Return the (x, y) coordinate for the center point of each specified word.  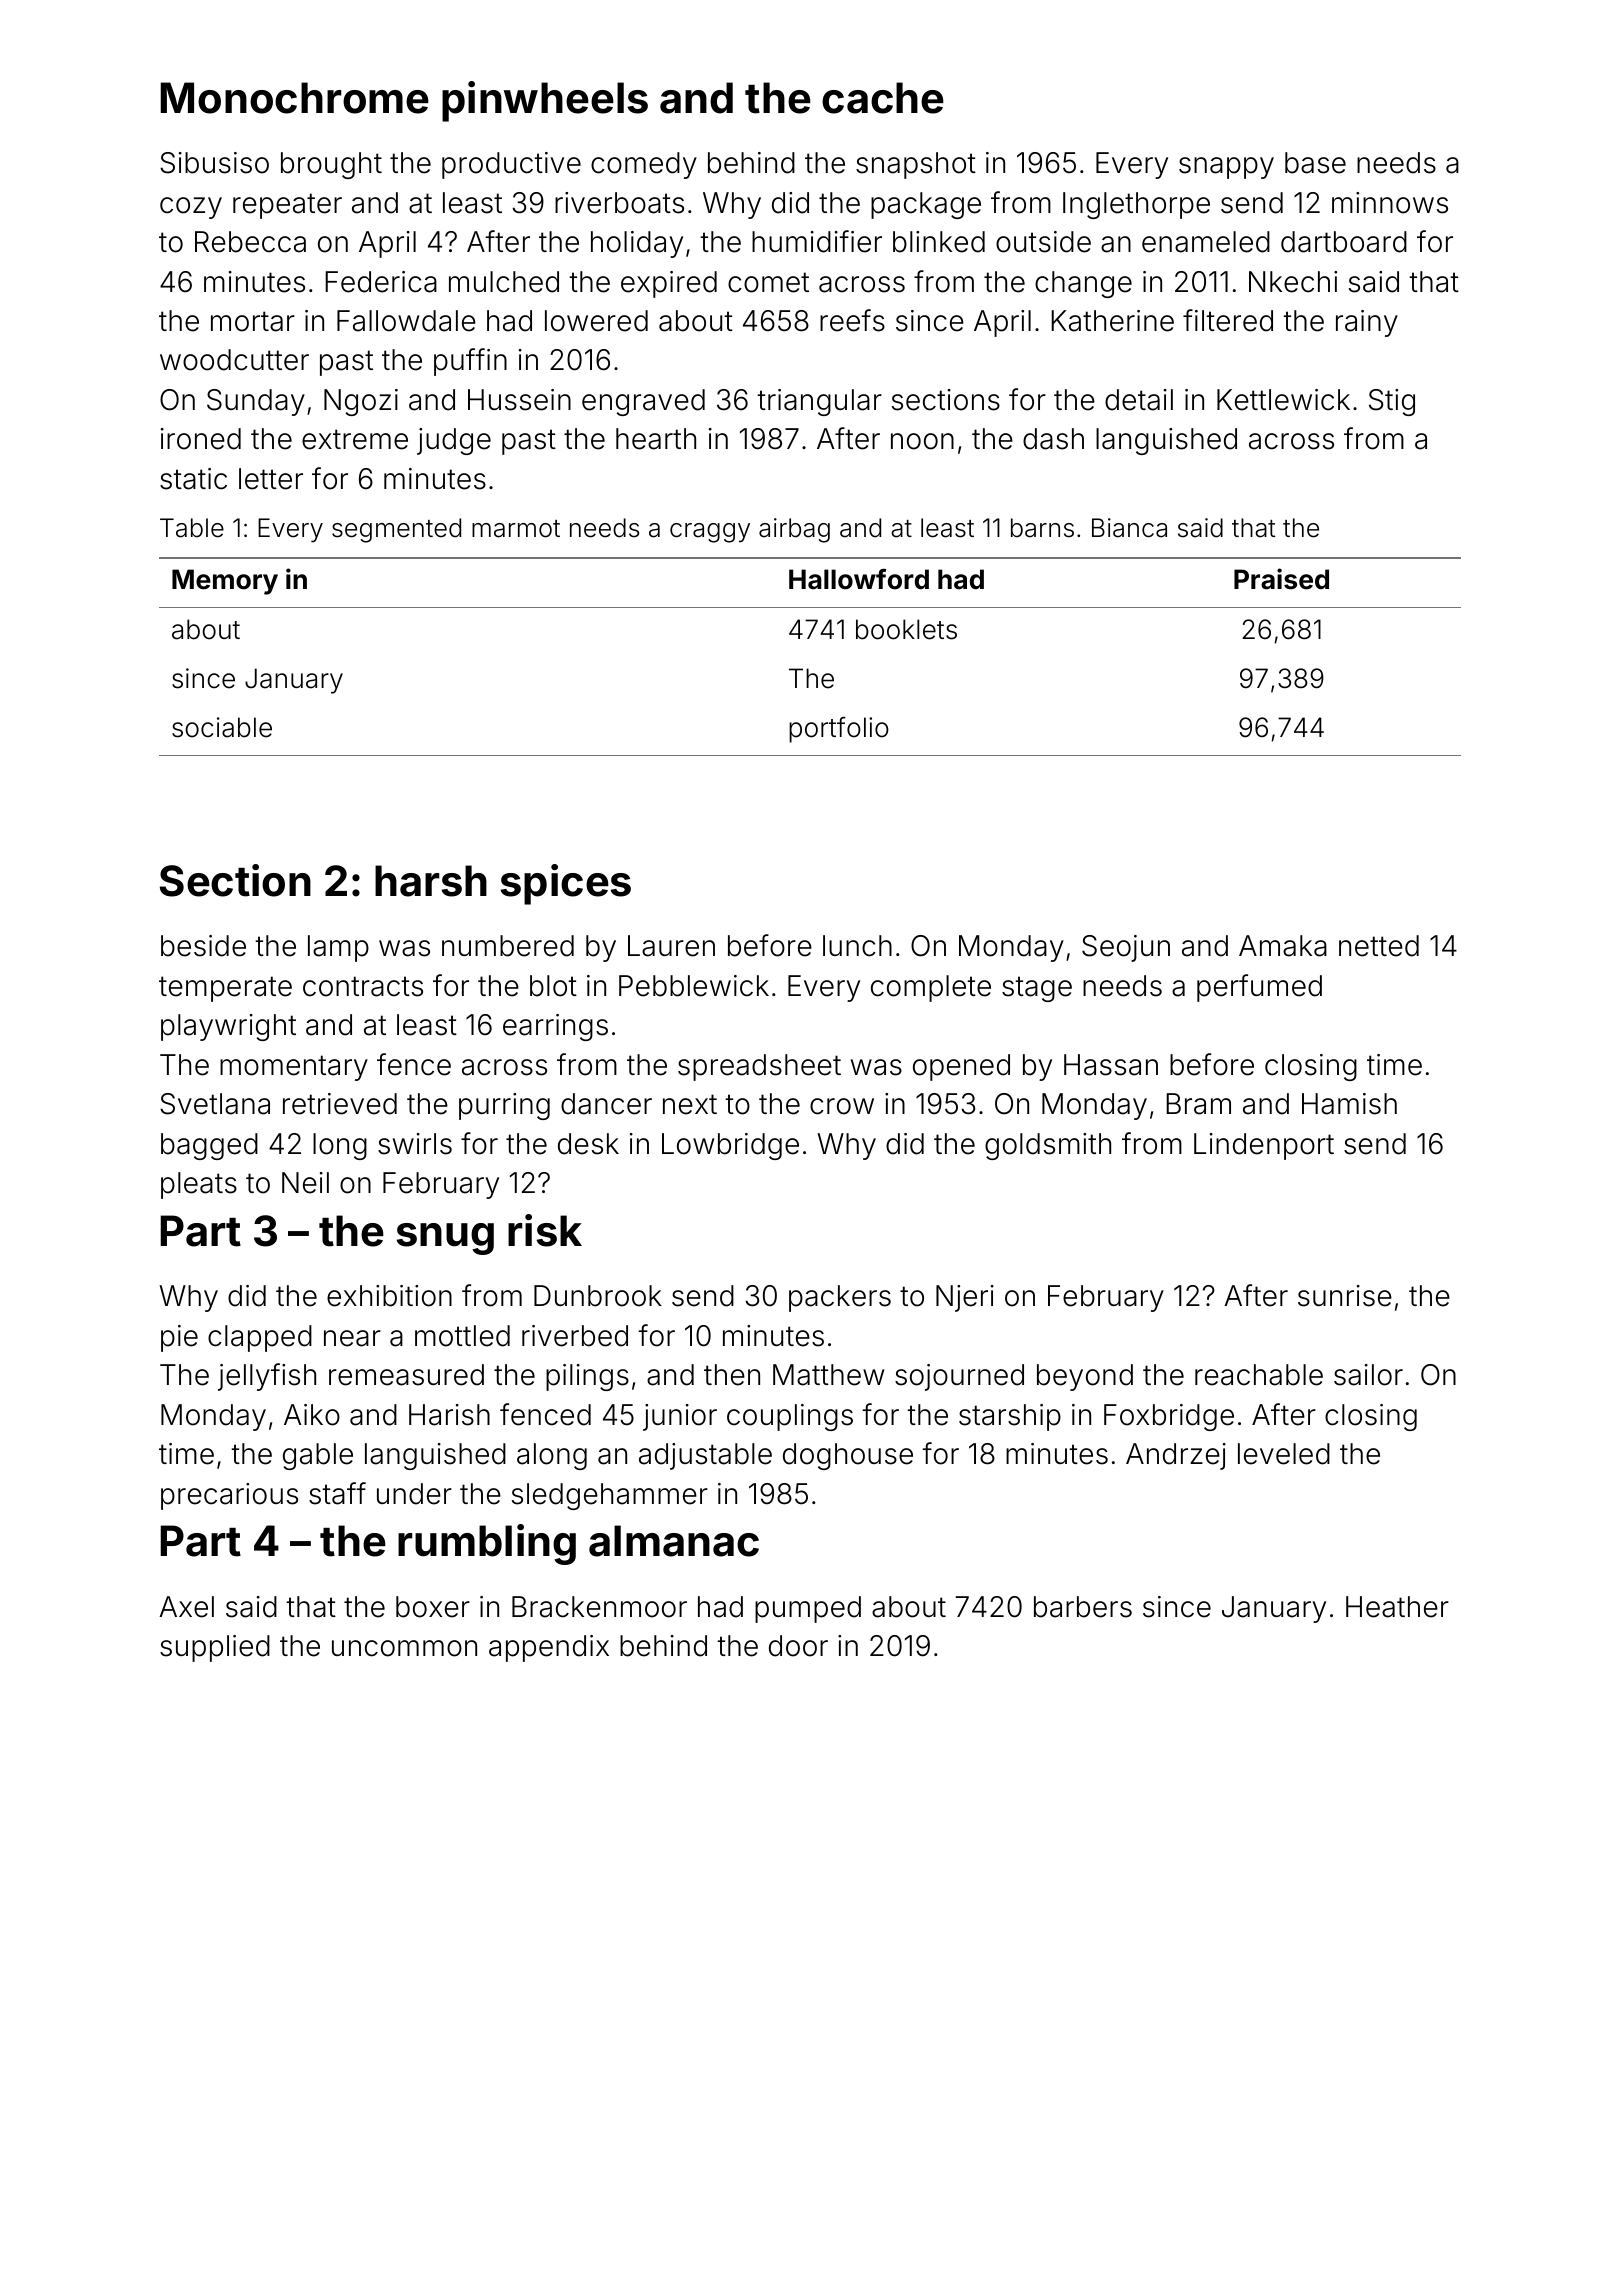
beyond (1085, 1377)
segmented (396, 530)
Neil (305, 1183)
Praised (1281, 579)
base (1315, 163)
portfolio (839, 730)
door (798, 1646)
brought (331, 165)
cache (883, 98)
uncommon (404, 1648)
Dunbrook (598, 1296)
